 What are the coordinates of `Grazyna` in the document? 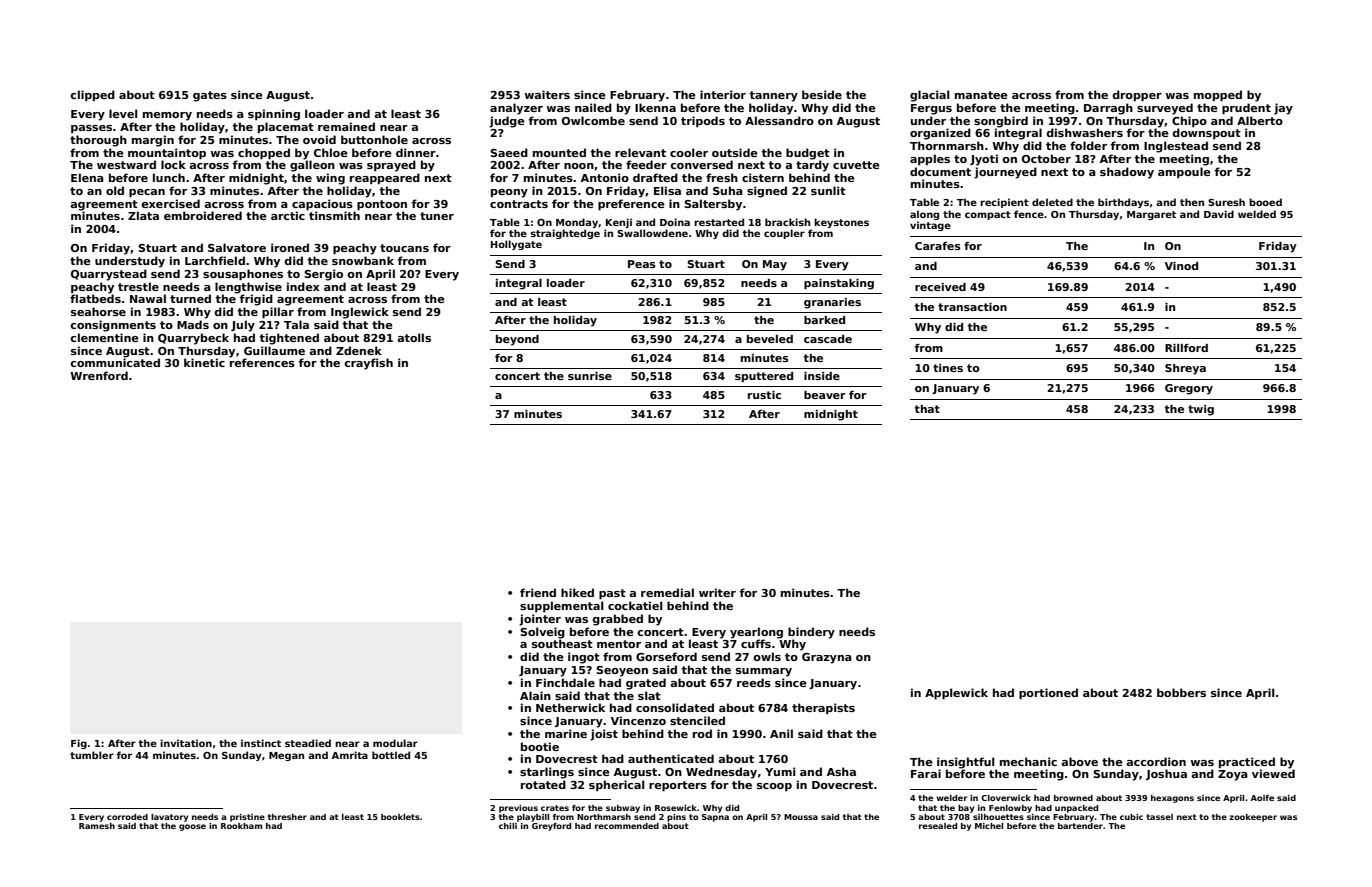 It's located at (827, 658).
